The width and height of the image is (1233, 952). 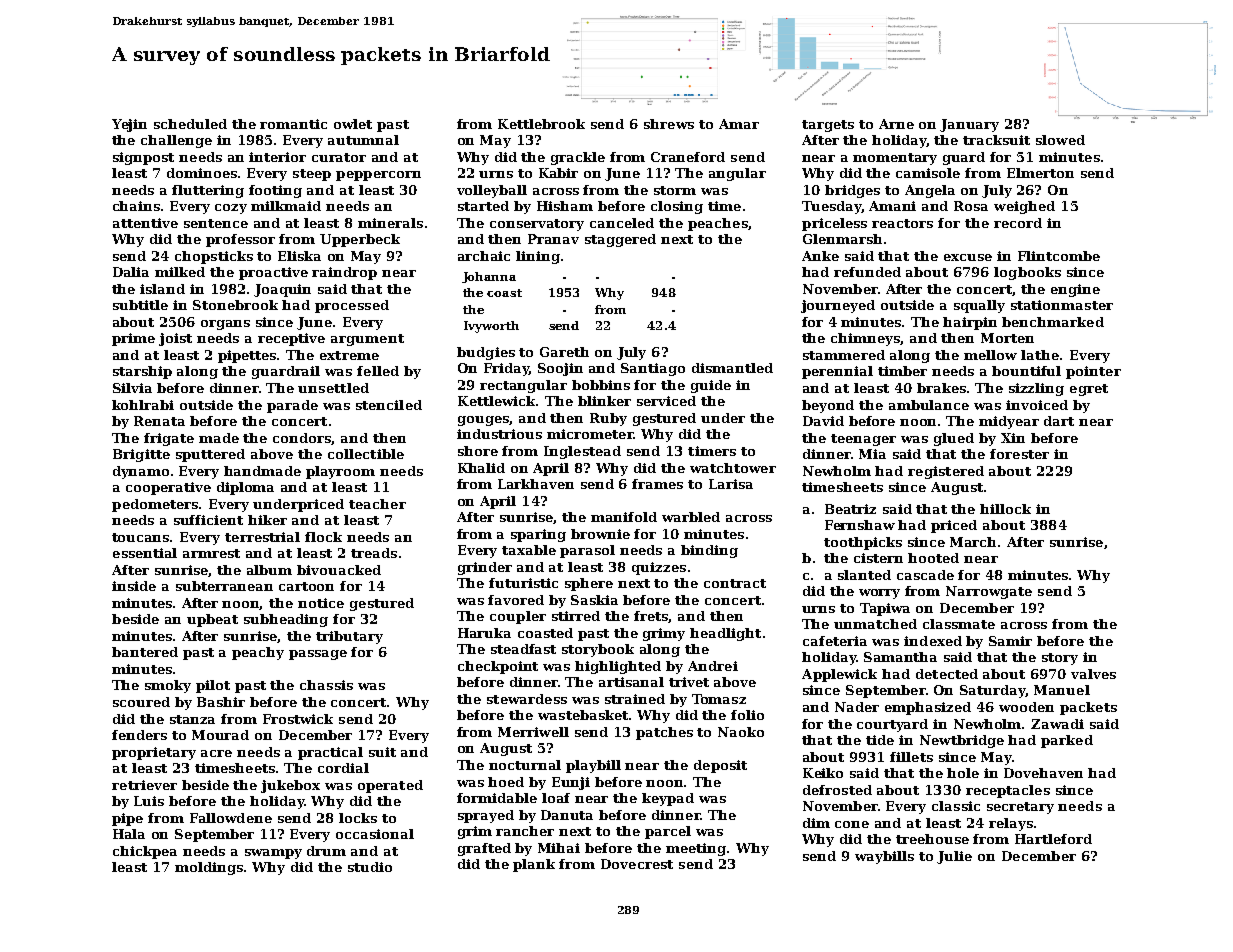 I want to click on receptacles, so click(x=1008, y=791).
